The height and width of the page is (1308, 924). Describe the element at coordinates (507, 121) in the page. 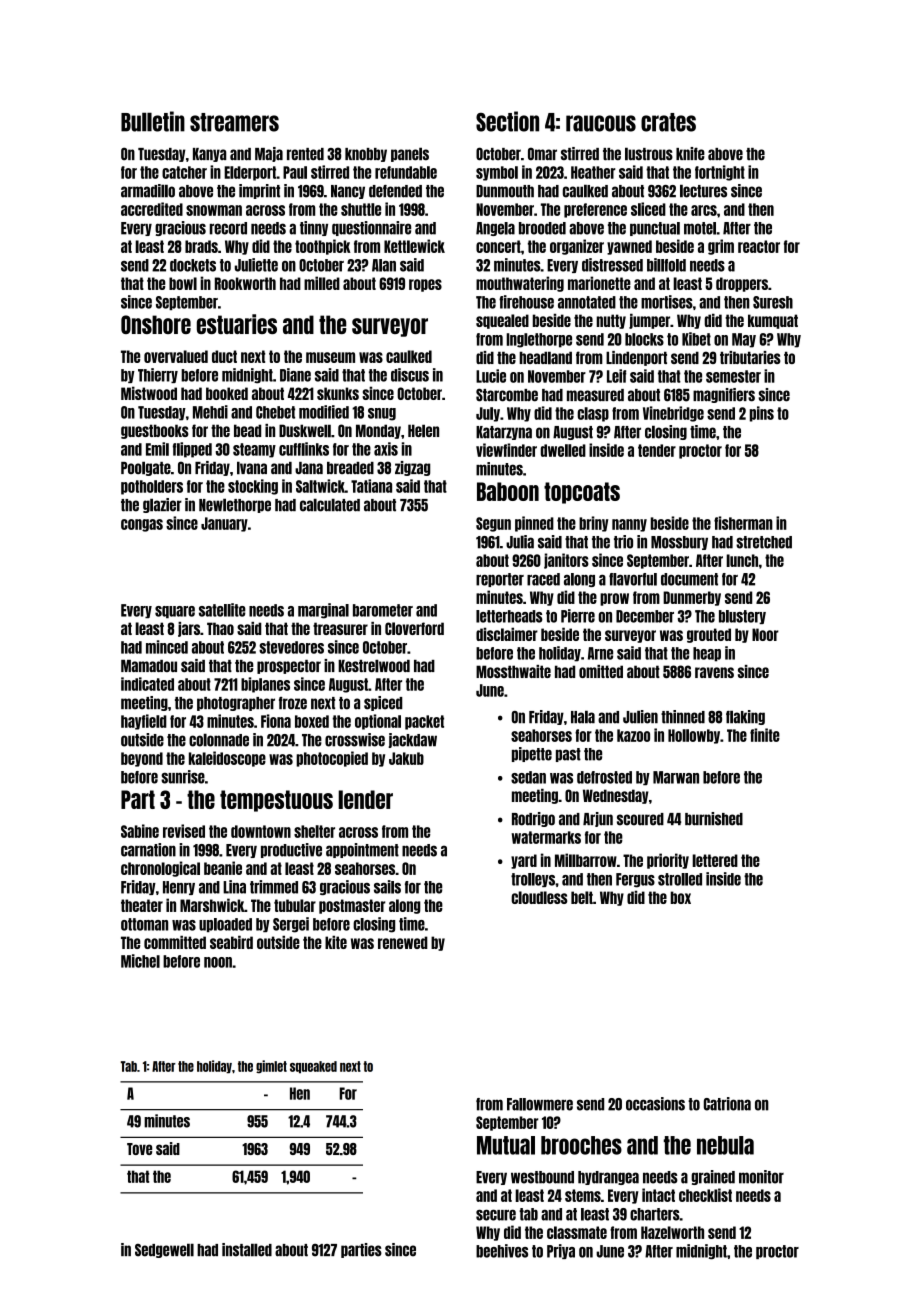

I see `Section` at that location.
